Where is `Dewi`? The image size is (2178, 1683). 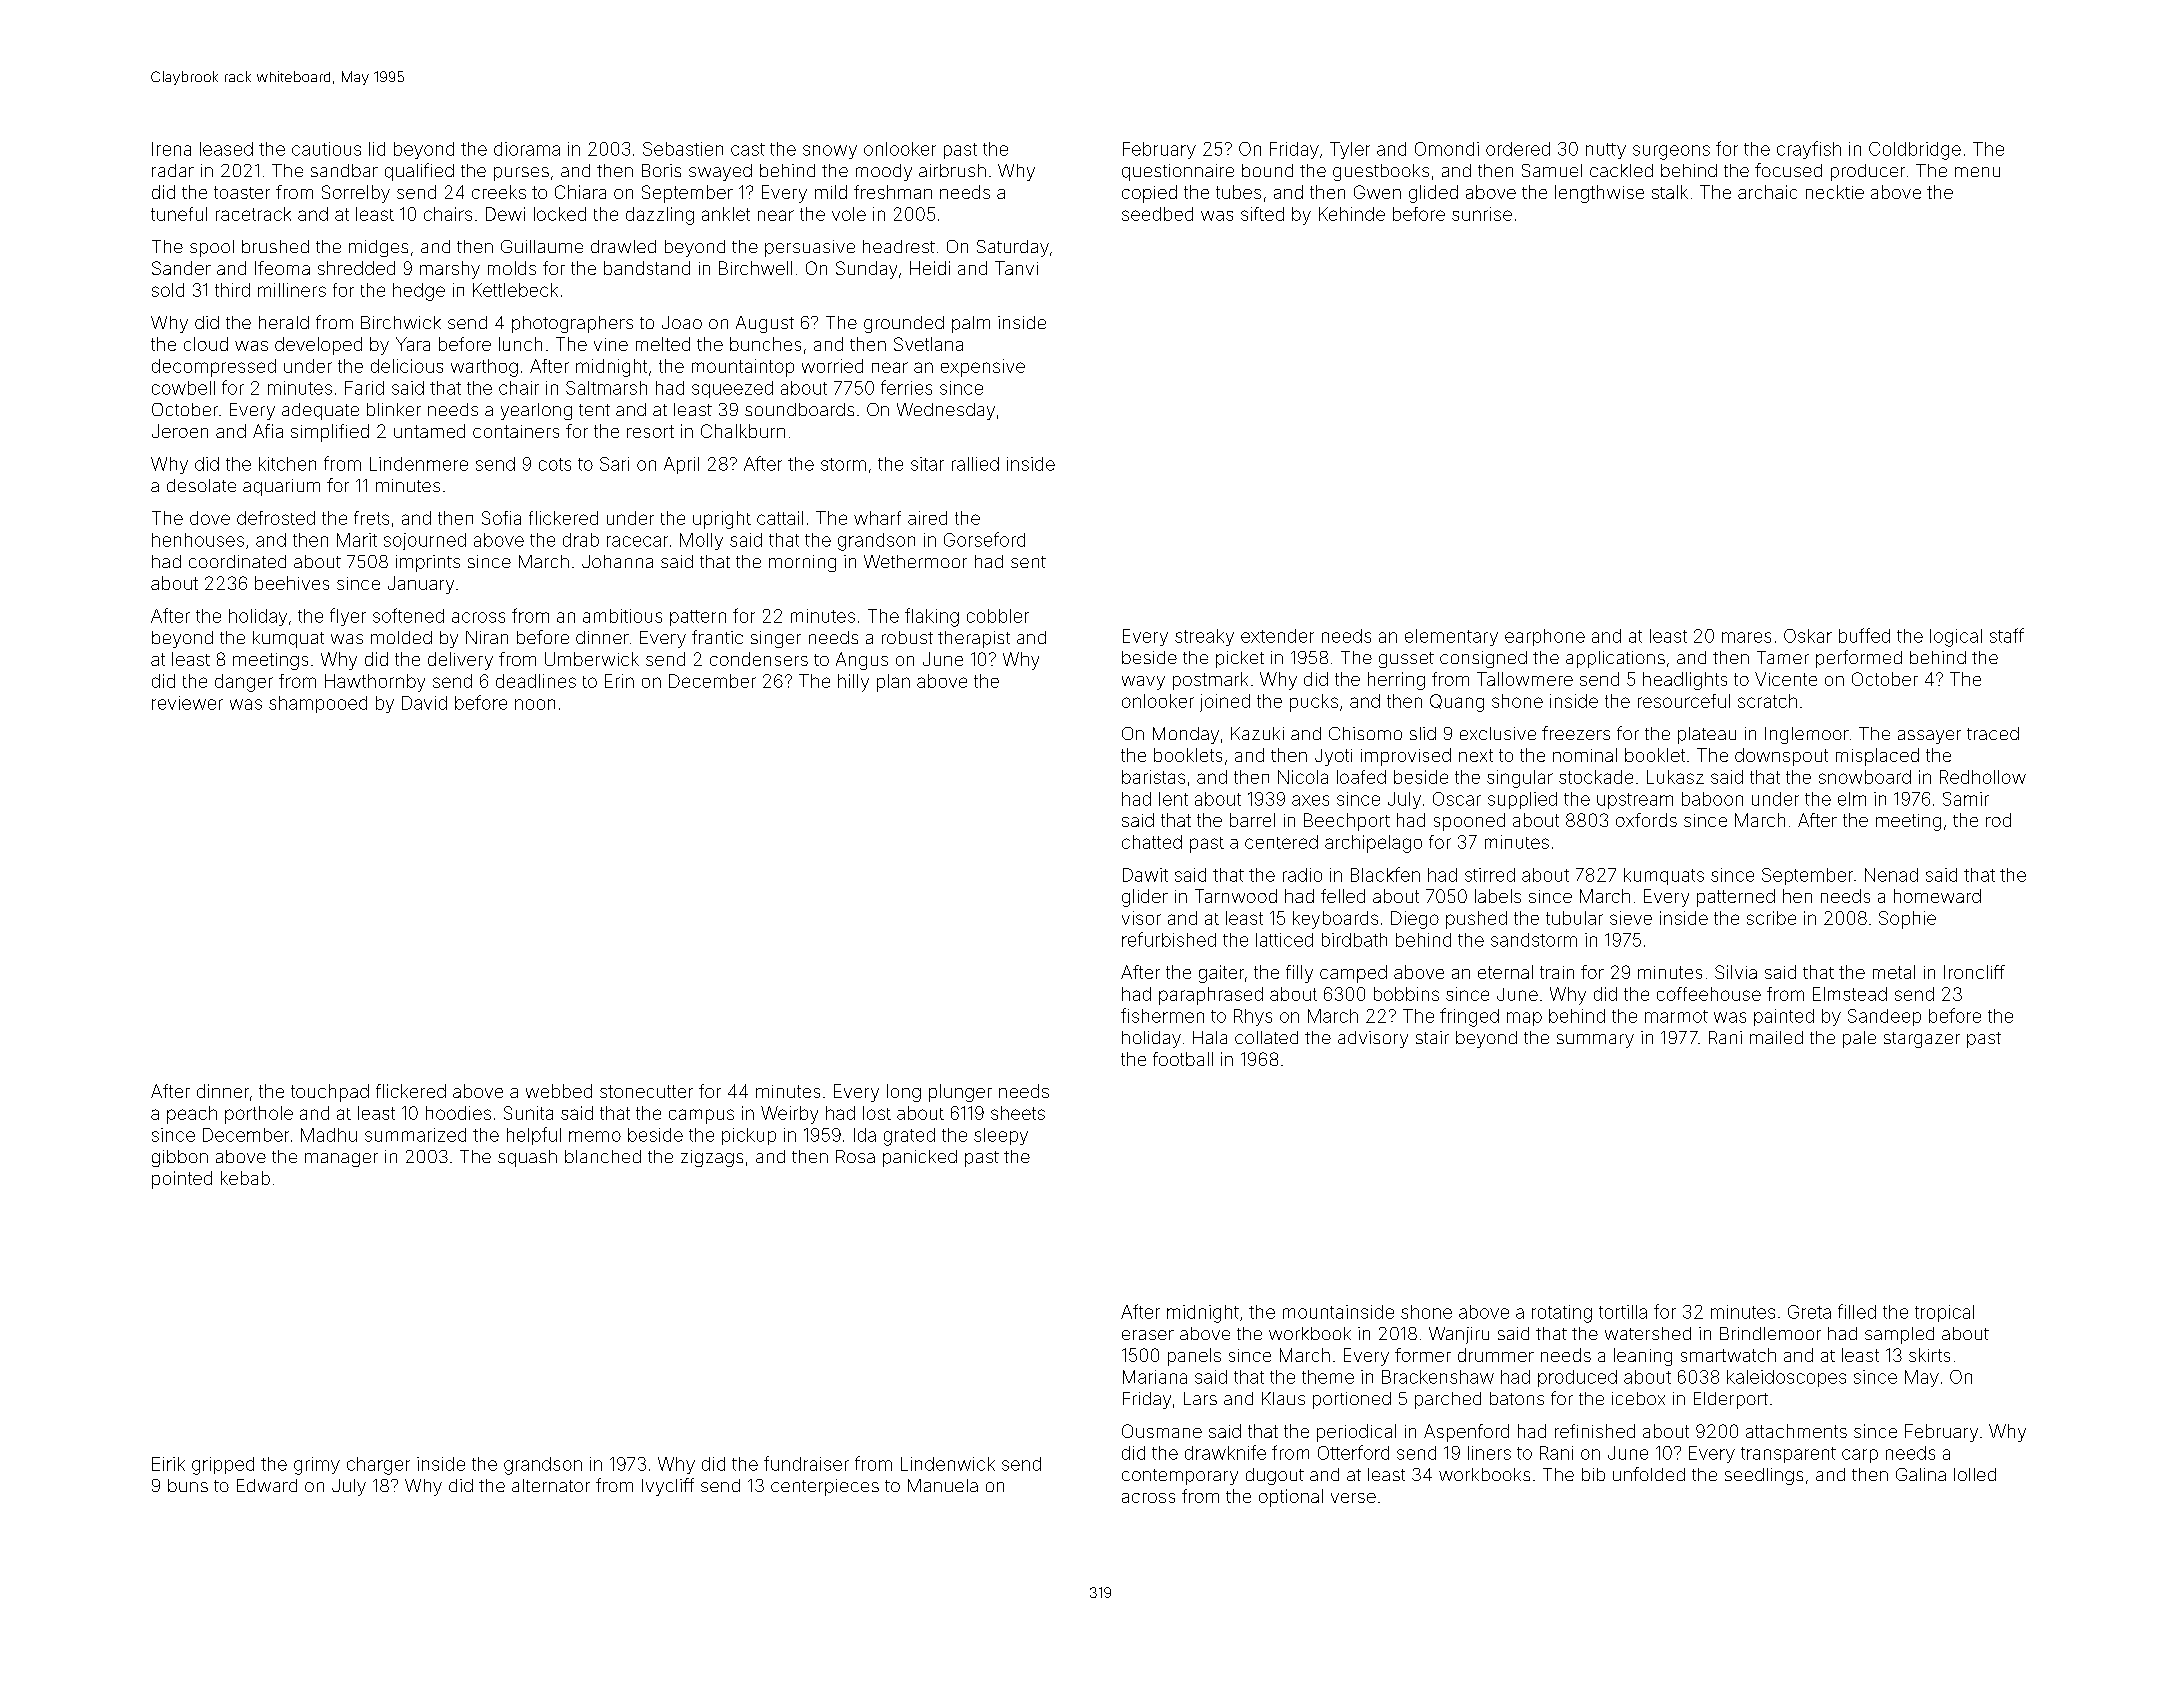 Dewi is located at coordinates (505, 214).
